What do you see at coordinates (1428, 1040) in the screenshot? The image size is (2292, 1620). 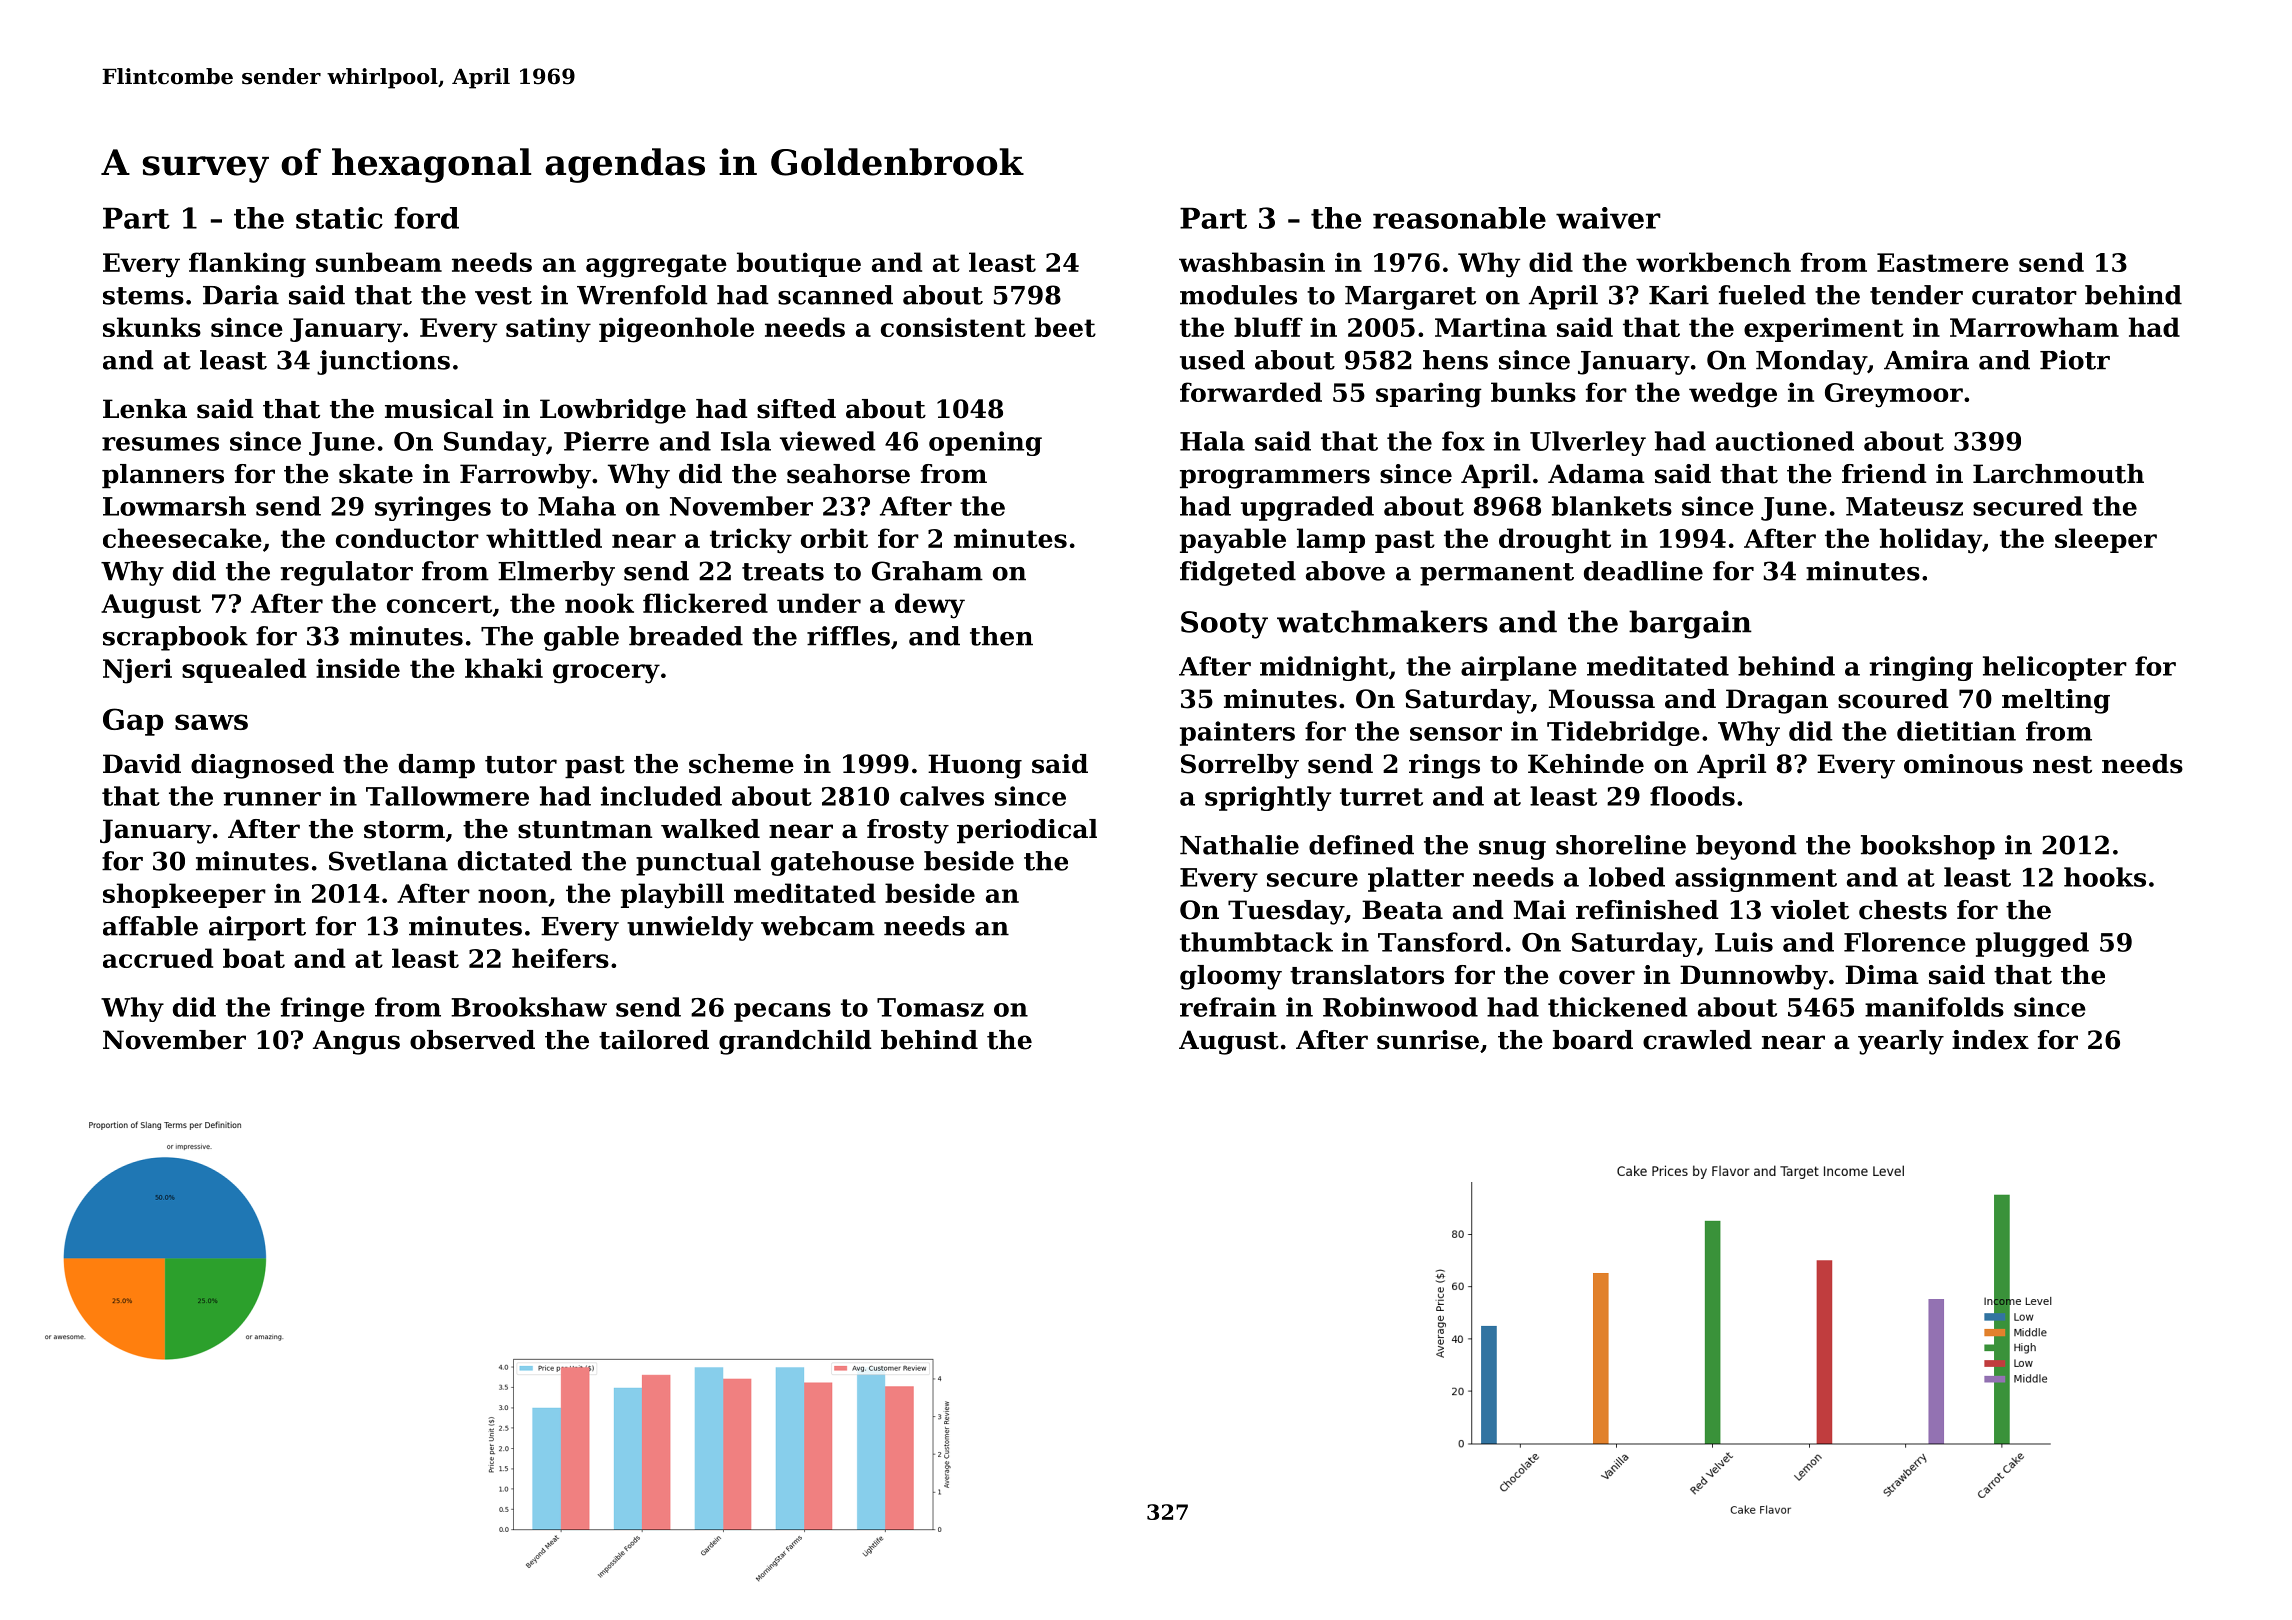 I see `sunrise` at bounding box center [1428, 1040].
